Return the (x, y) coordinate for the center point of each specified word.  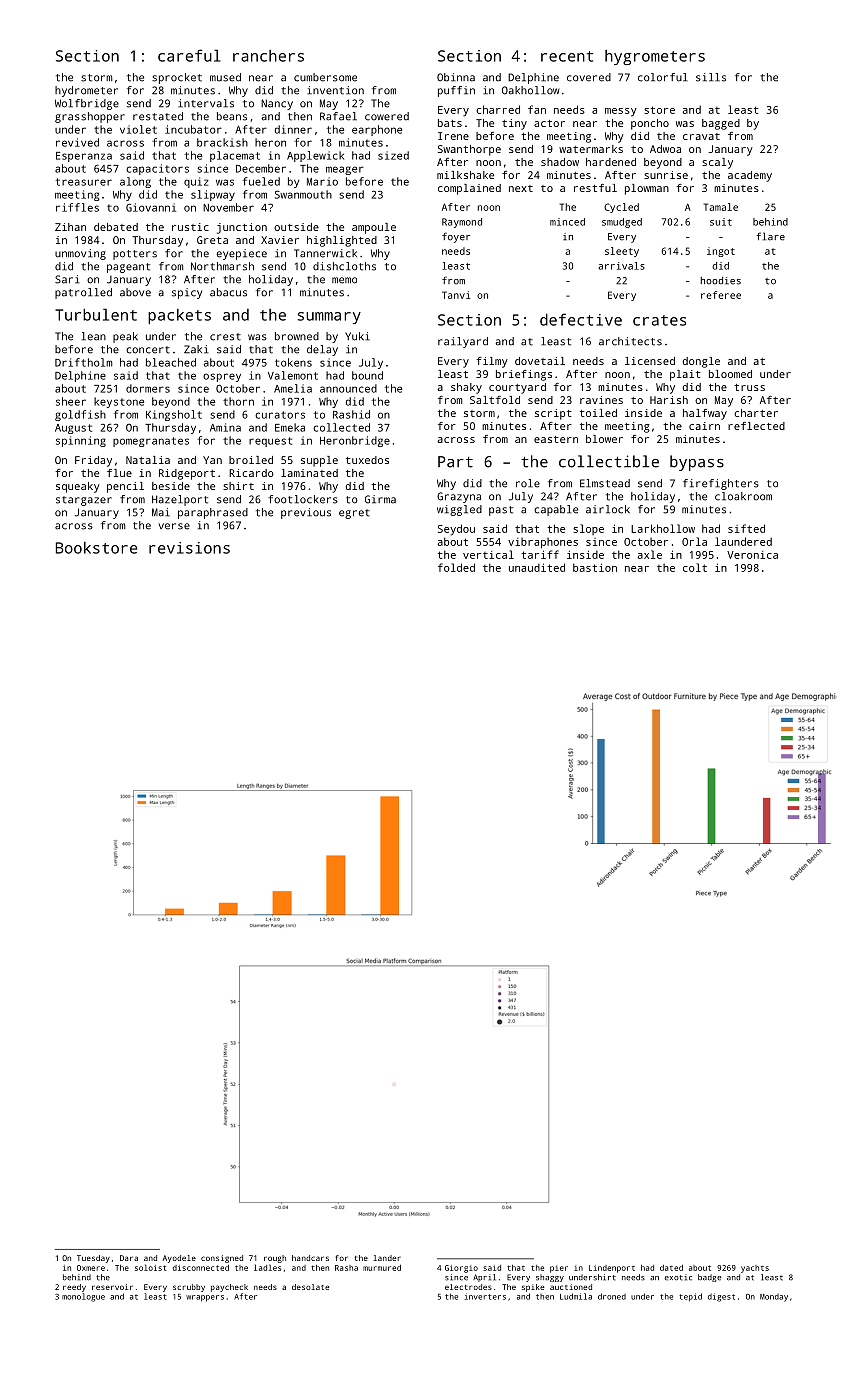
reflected (756, 426)
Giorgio (461, 1269)
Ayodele (179, 1259)
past (501, 511)
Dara (129, 1258)
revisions (189, 548)
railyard (463, 342)
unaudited (537, 567)
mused (225, 77)
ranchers (268, 56)
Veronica (752, 555)
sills (711, 77)
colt (695, 567)
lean (94, 336)
